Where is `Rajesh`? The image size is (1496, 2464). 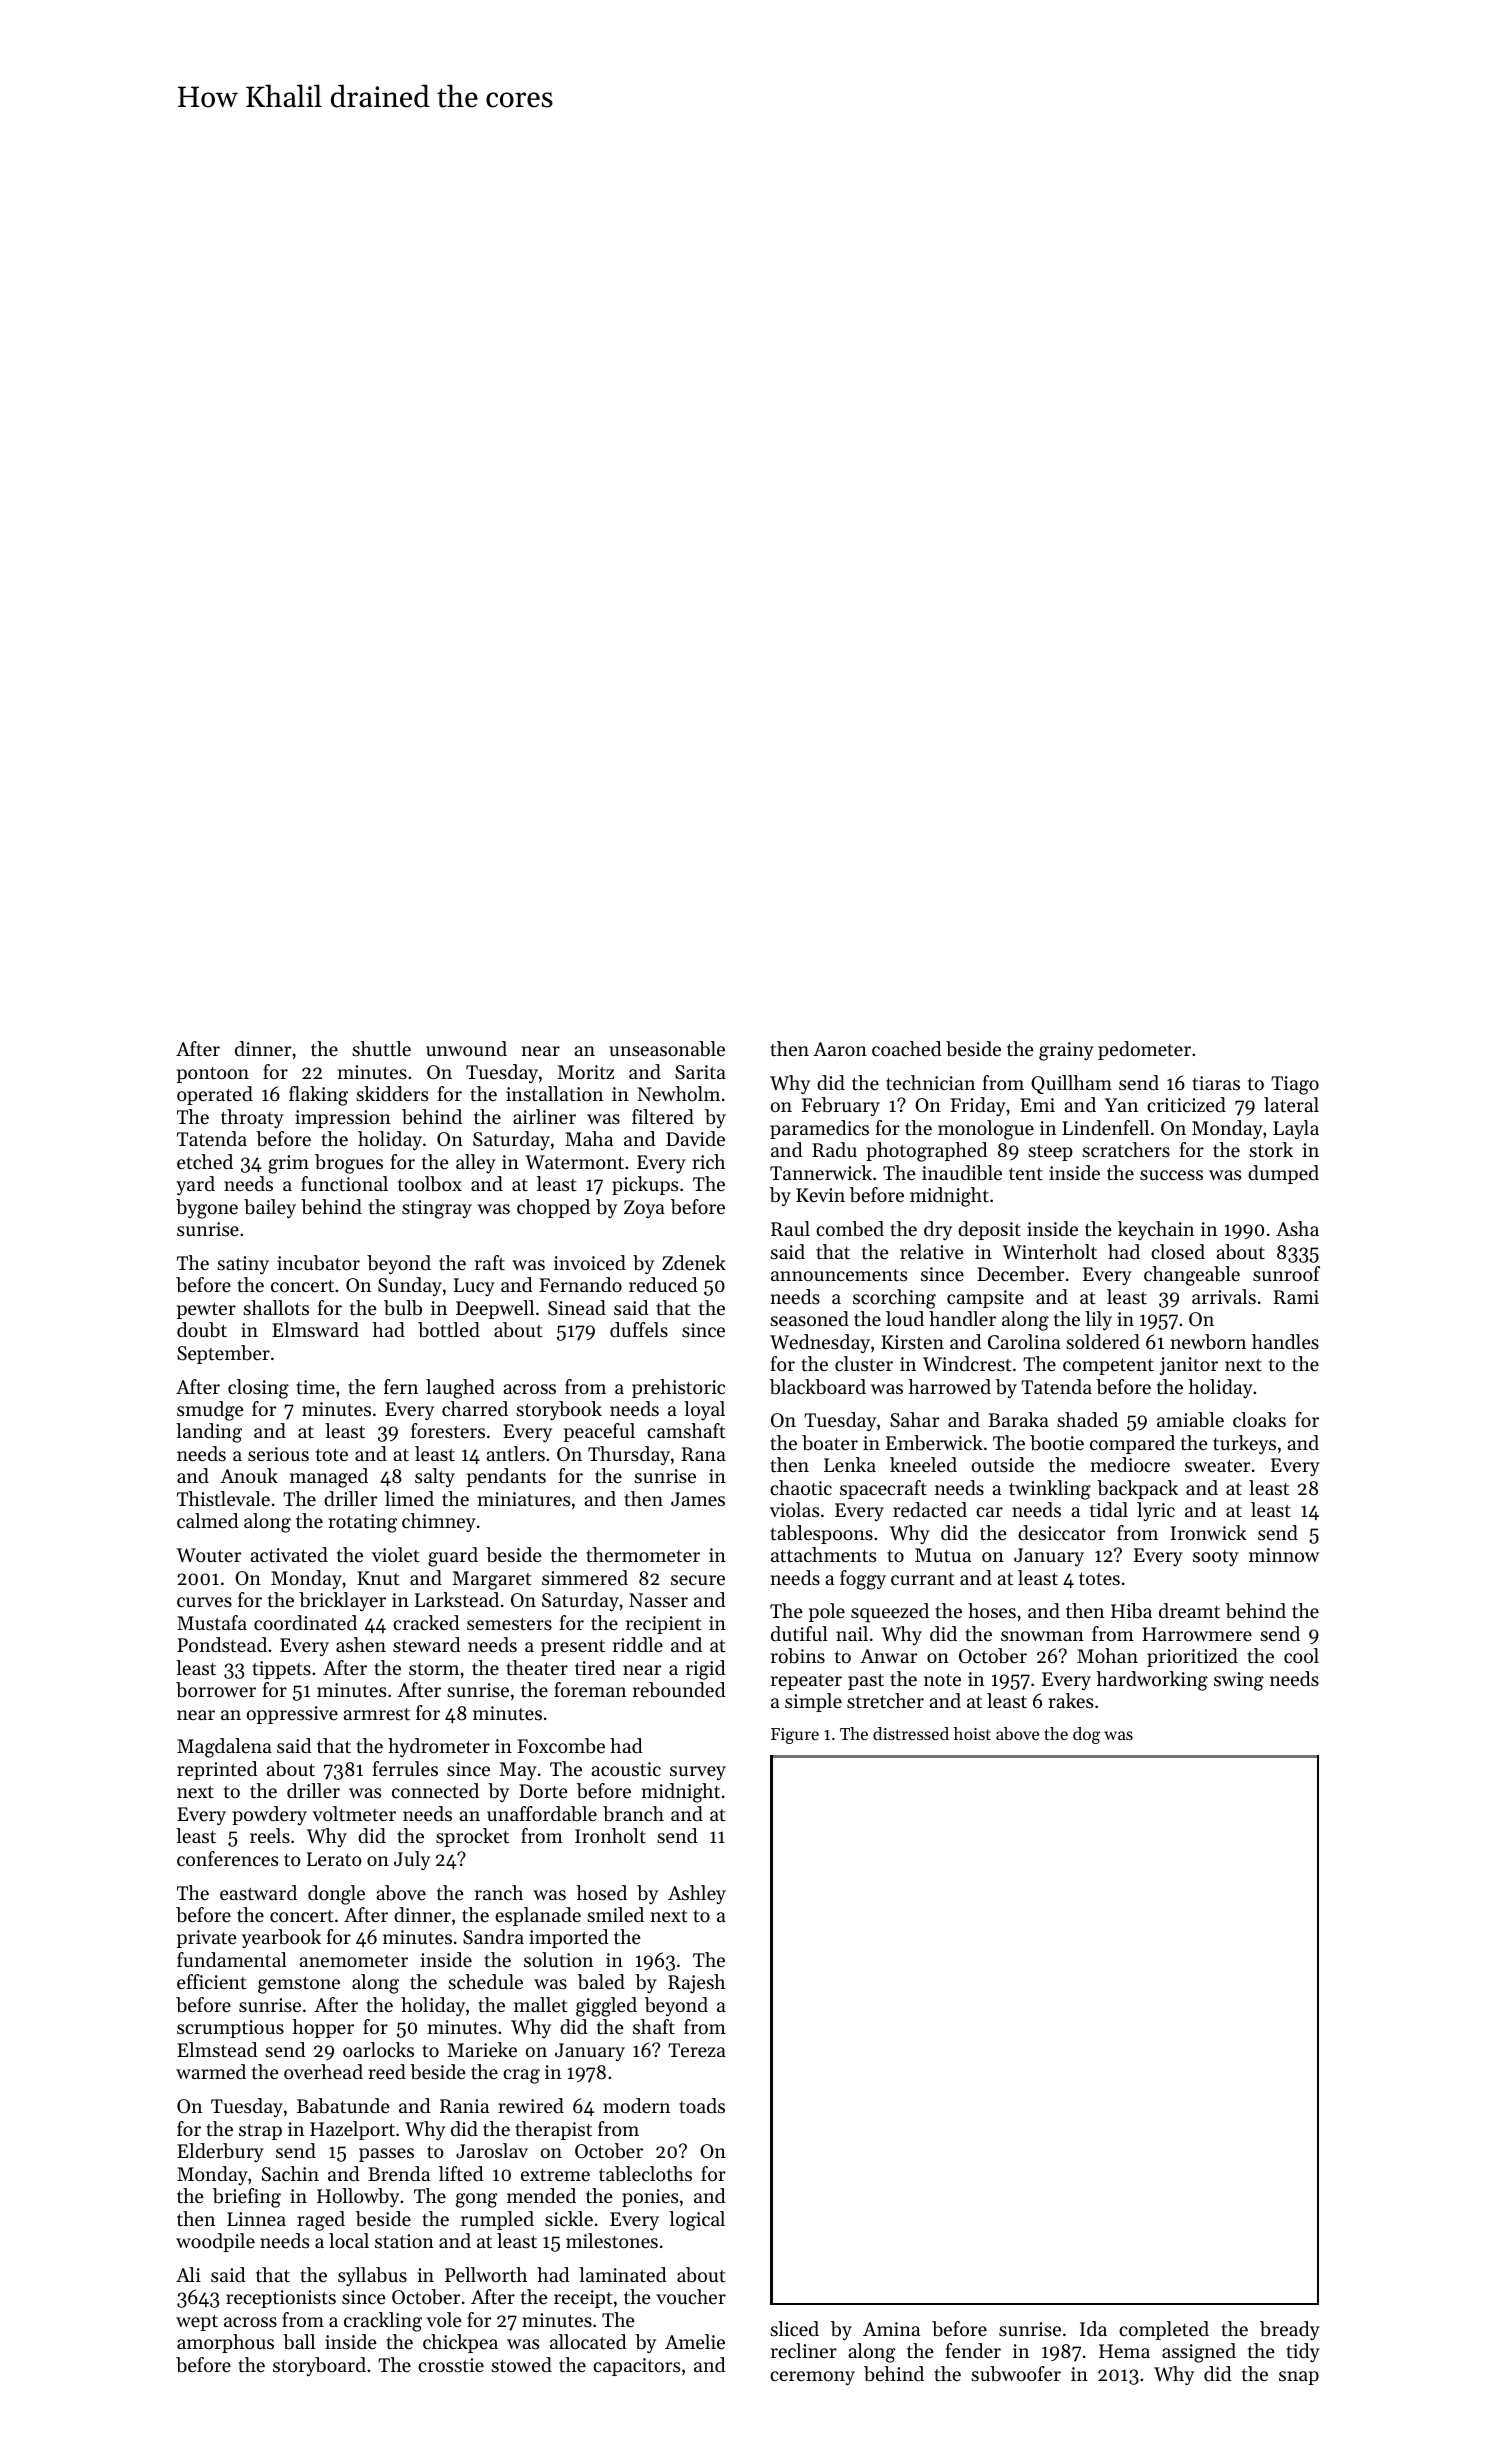
Rajesh is located at coordinates (696, 1983).
